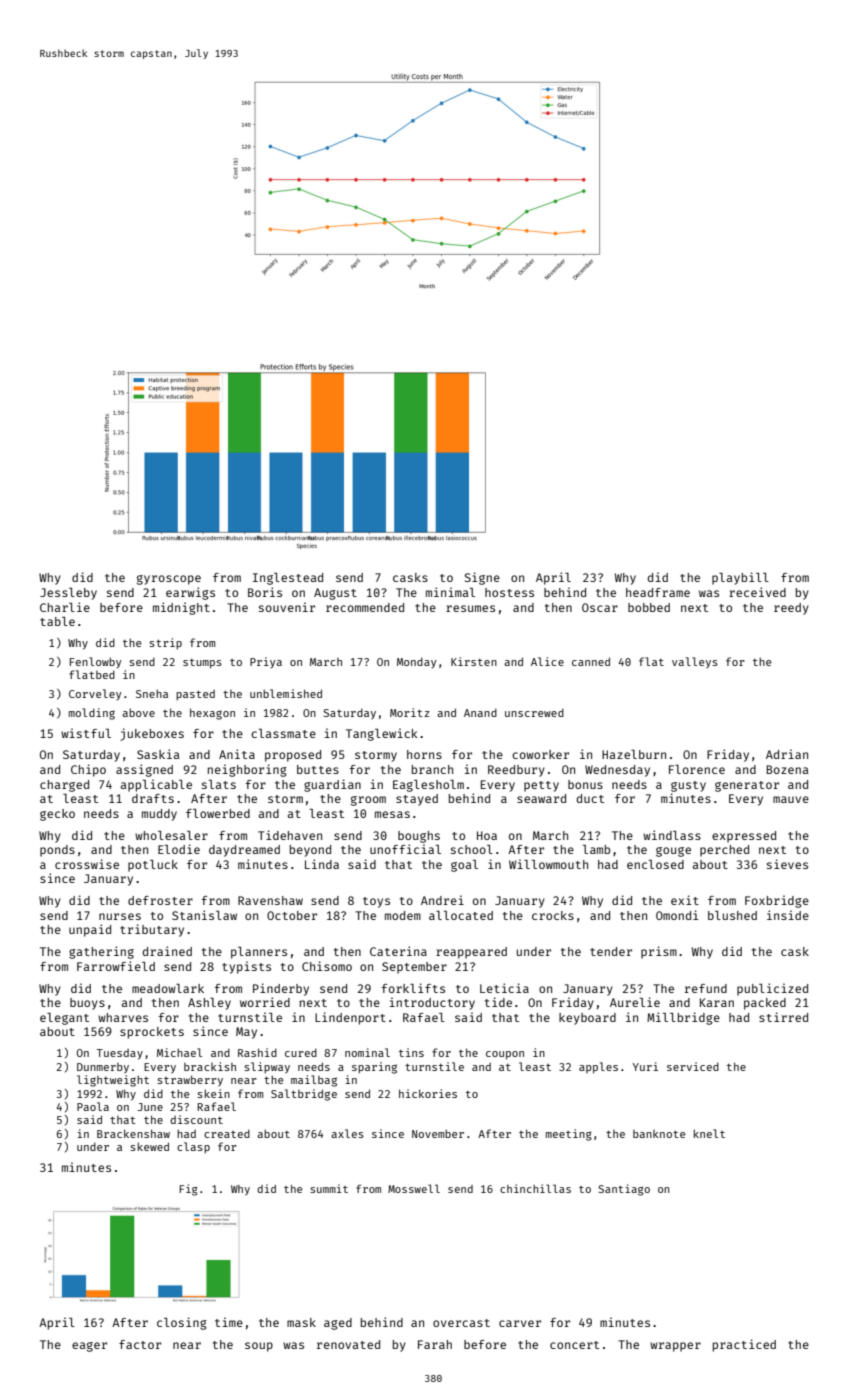 This screenshot has width=849, height=1400. I want to click on factor, so click(140, 1344).
